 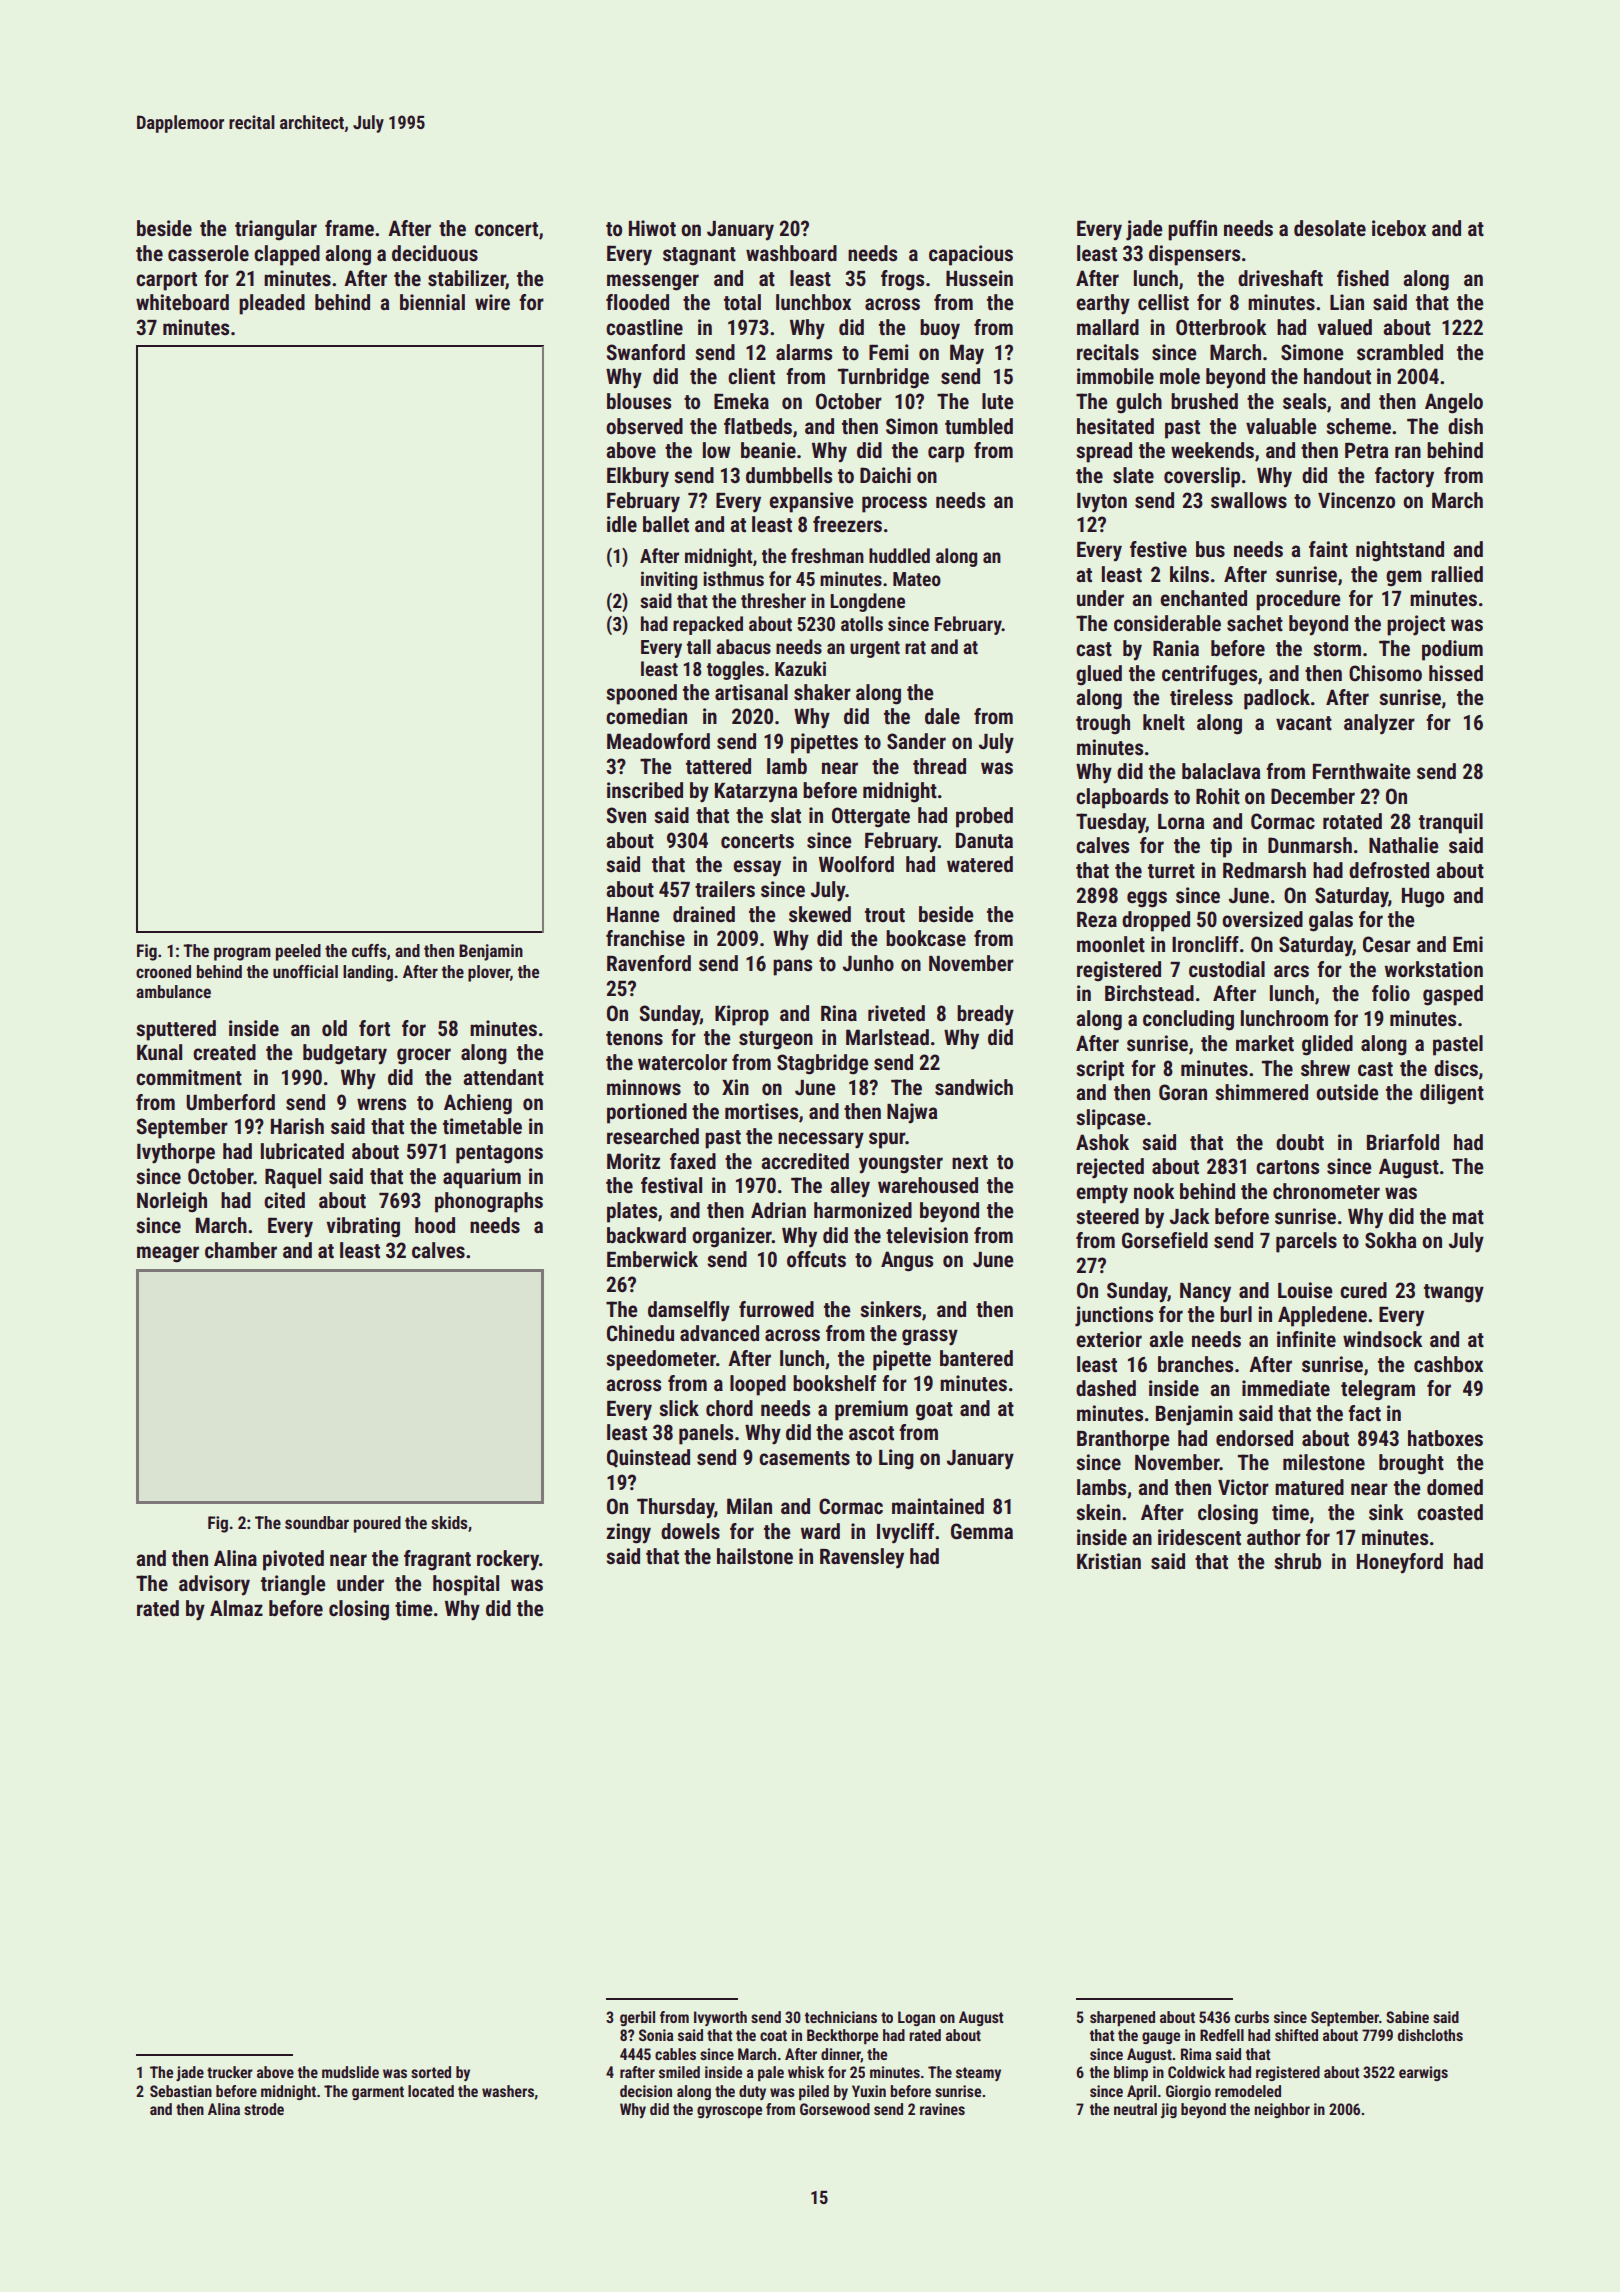 What do you see at coordinates (492, 302) in the page?
I see `wire` at bounding box center [492, 302].
